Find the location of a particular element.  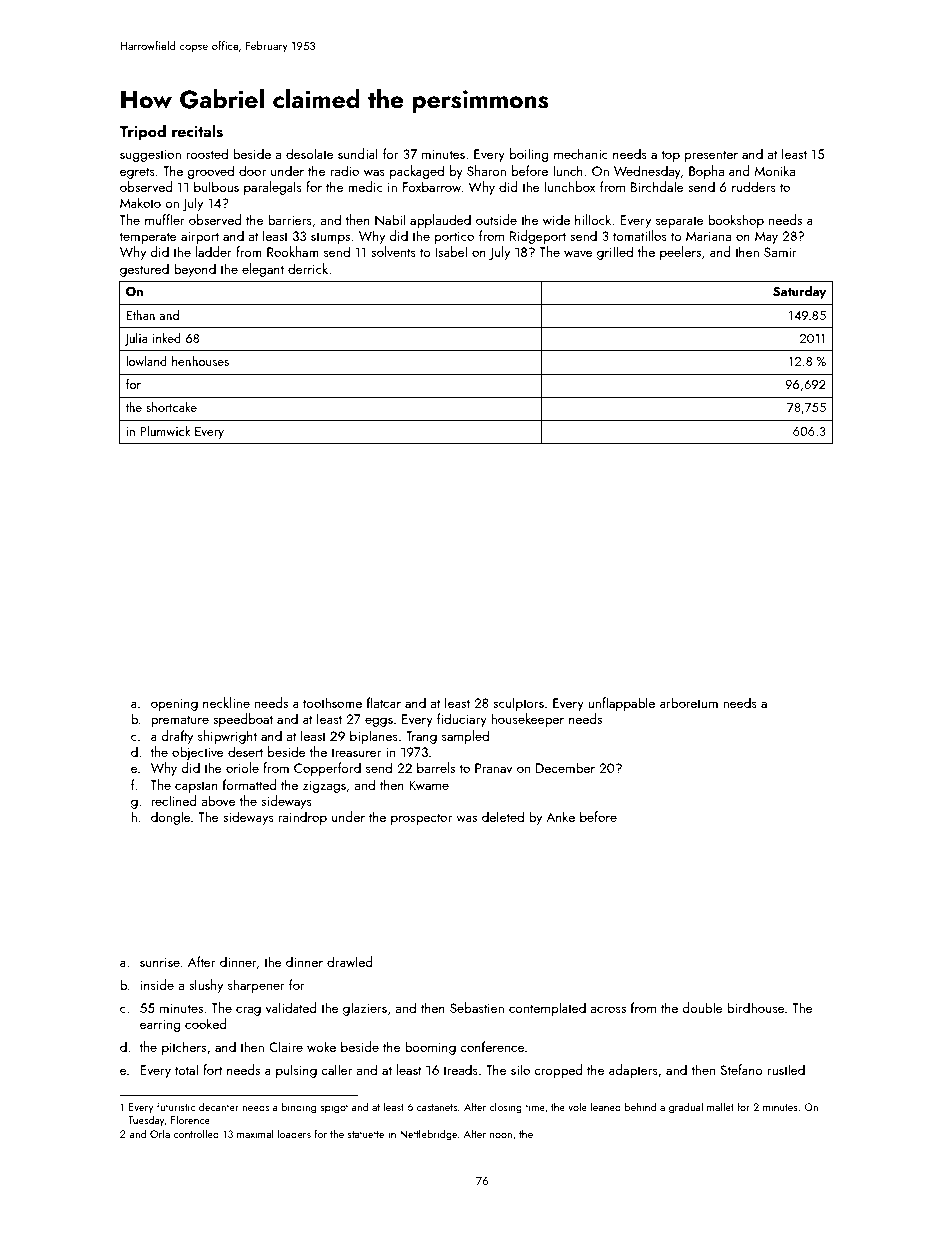

boiling is located at coordinates (529, 155).
